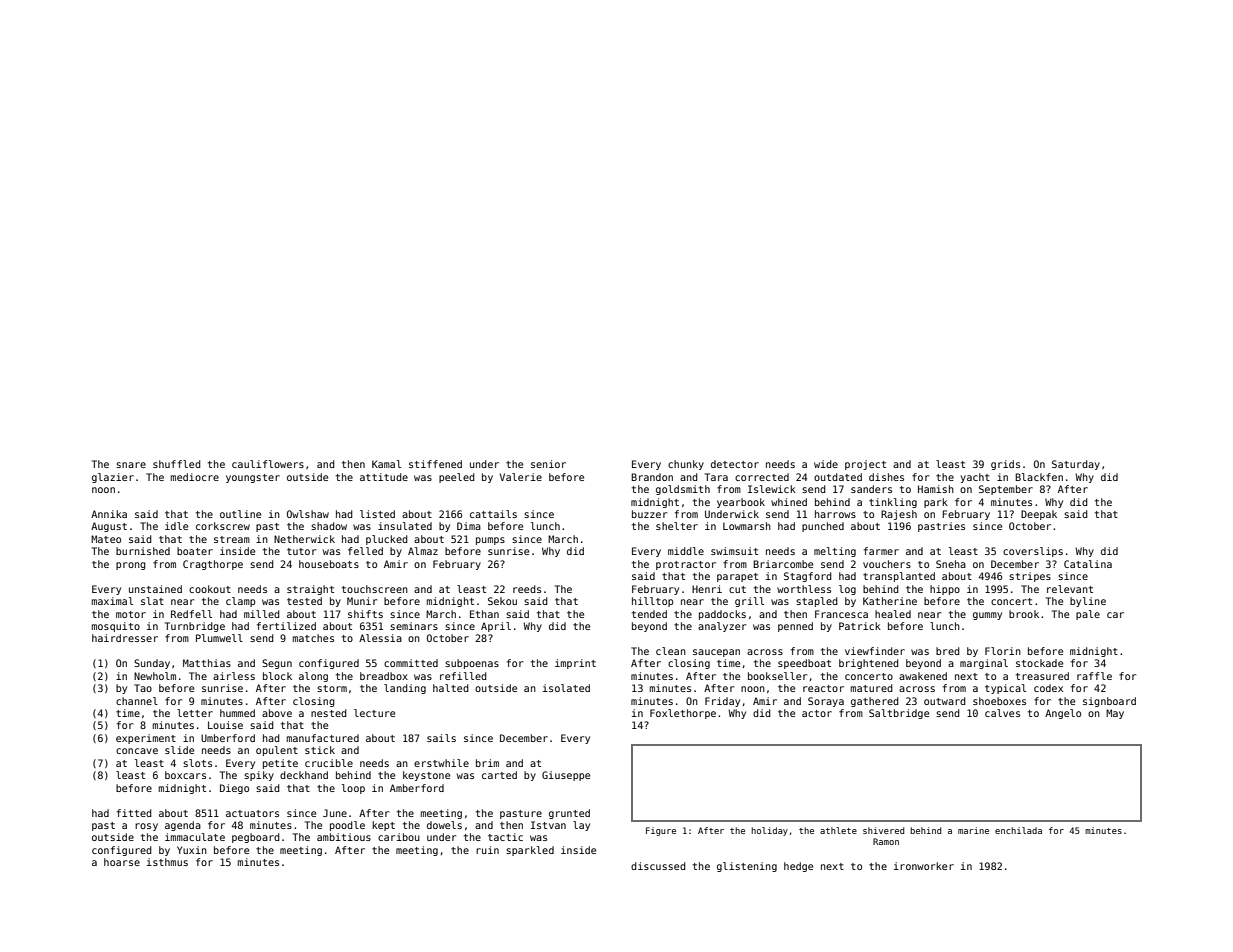 Image resolution: width=1233 pixels, height=952 pixels. Describe the element at coordinates (304, 601) in the page. I see `tested` at that location.
